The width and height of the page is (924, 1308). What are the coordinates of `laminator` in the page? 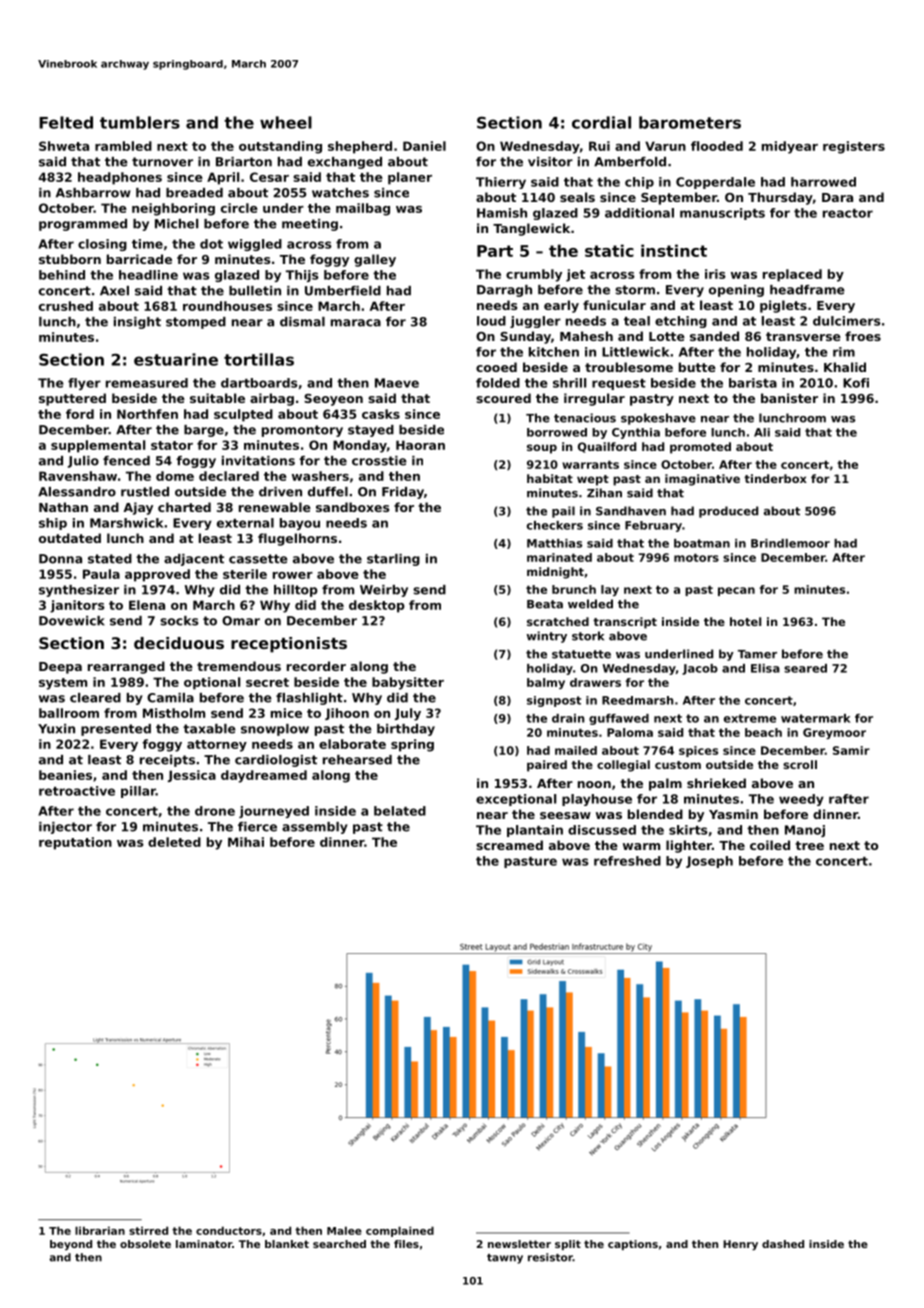 It's located at (204, 1244).
